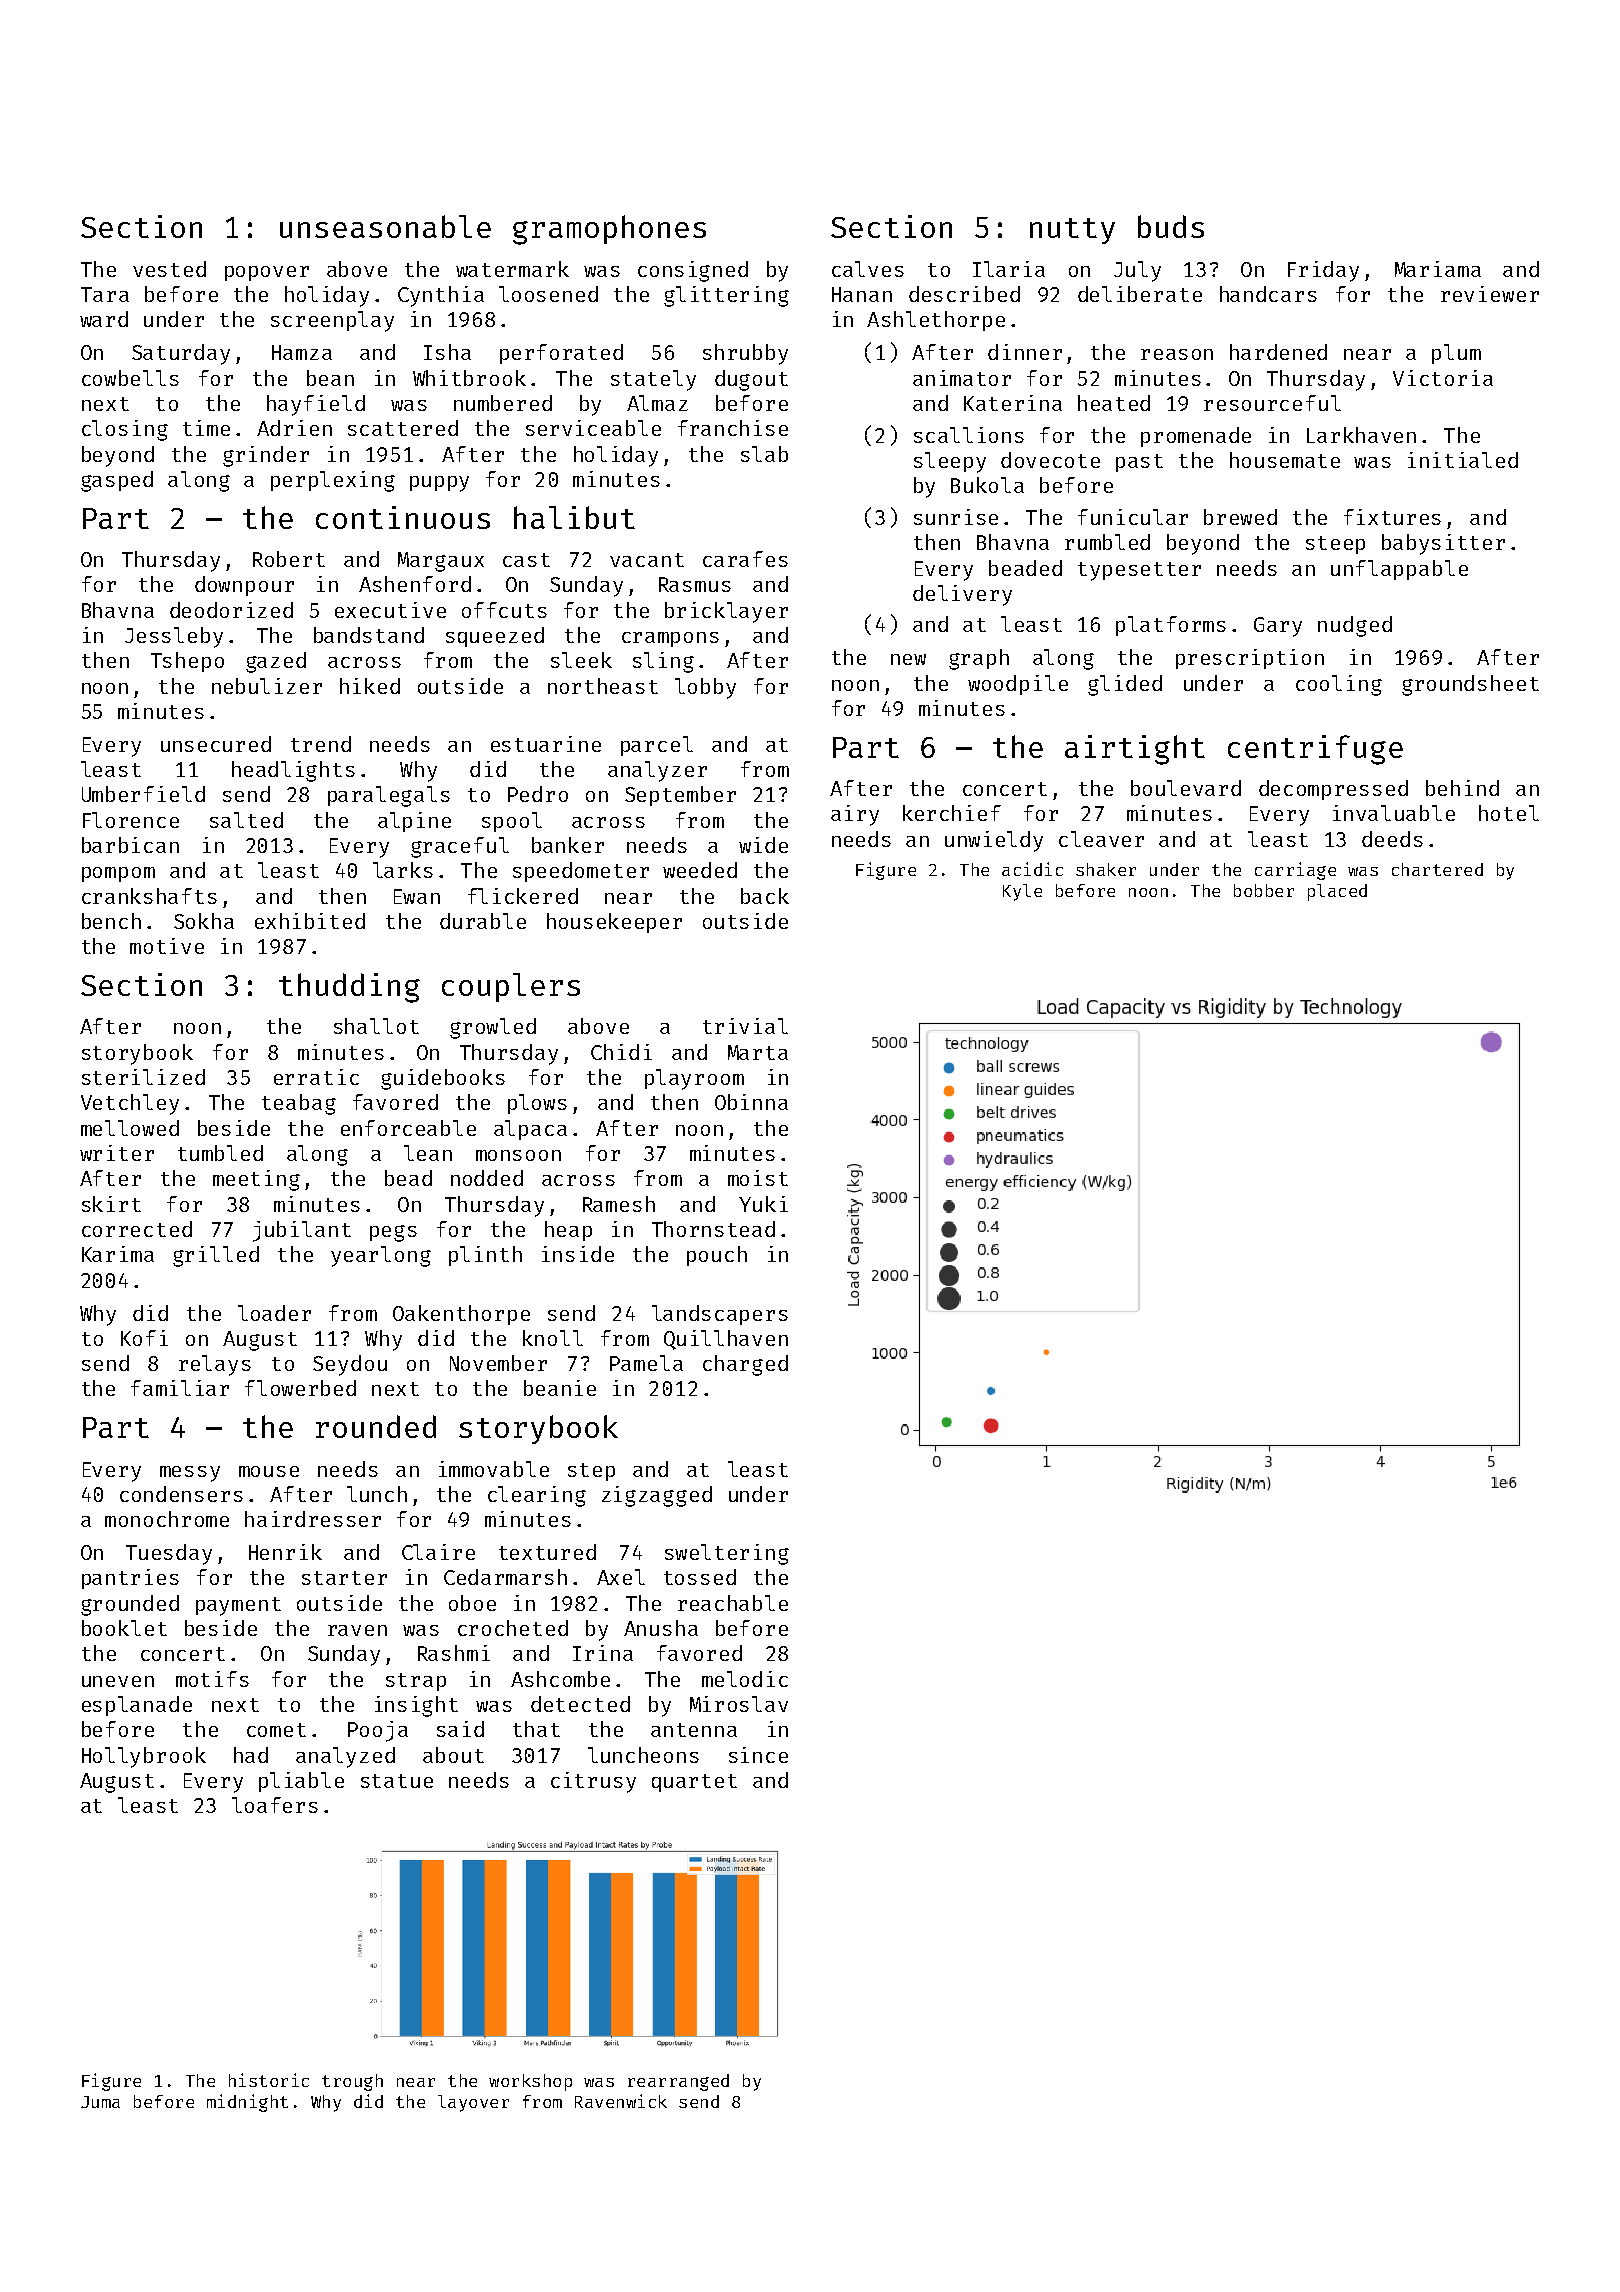 This screenshot has height=2292, width=1620. What do you see at coordinates (143, 1077) in the screenshot?
I see `sterilized` at bounding box center [143, 1077].
